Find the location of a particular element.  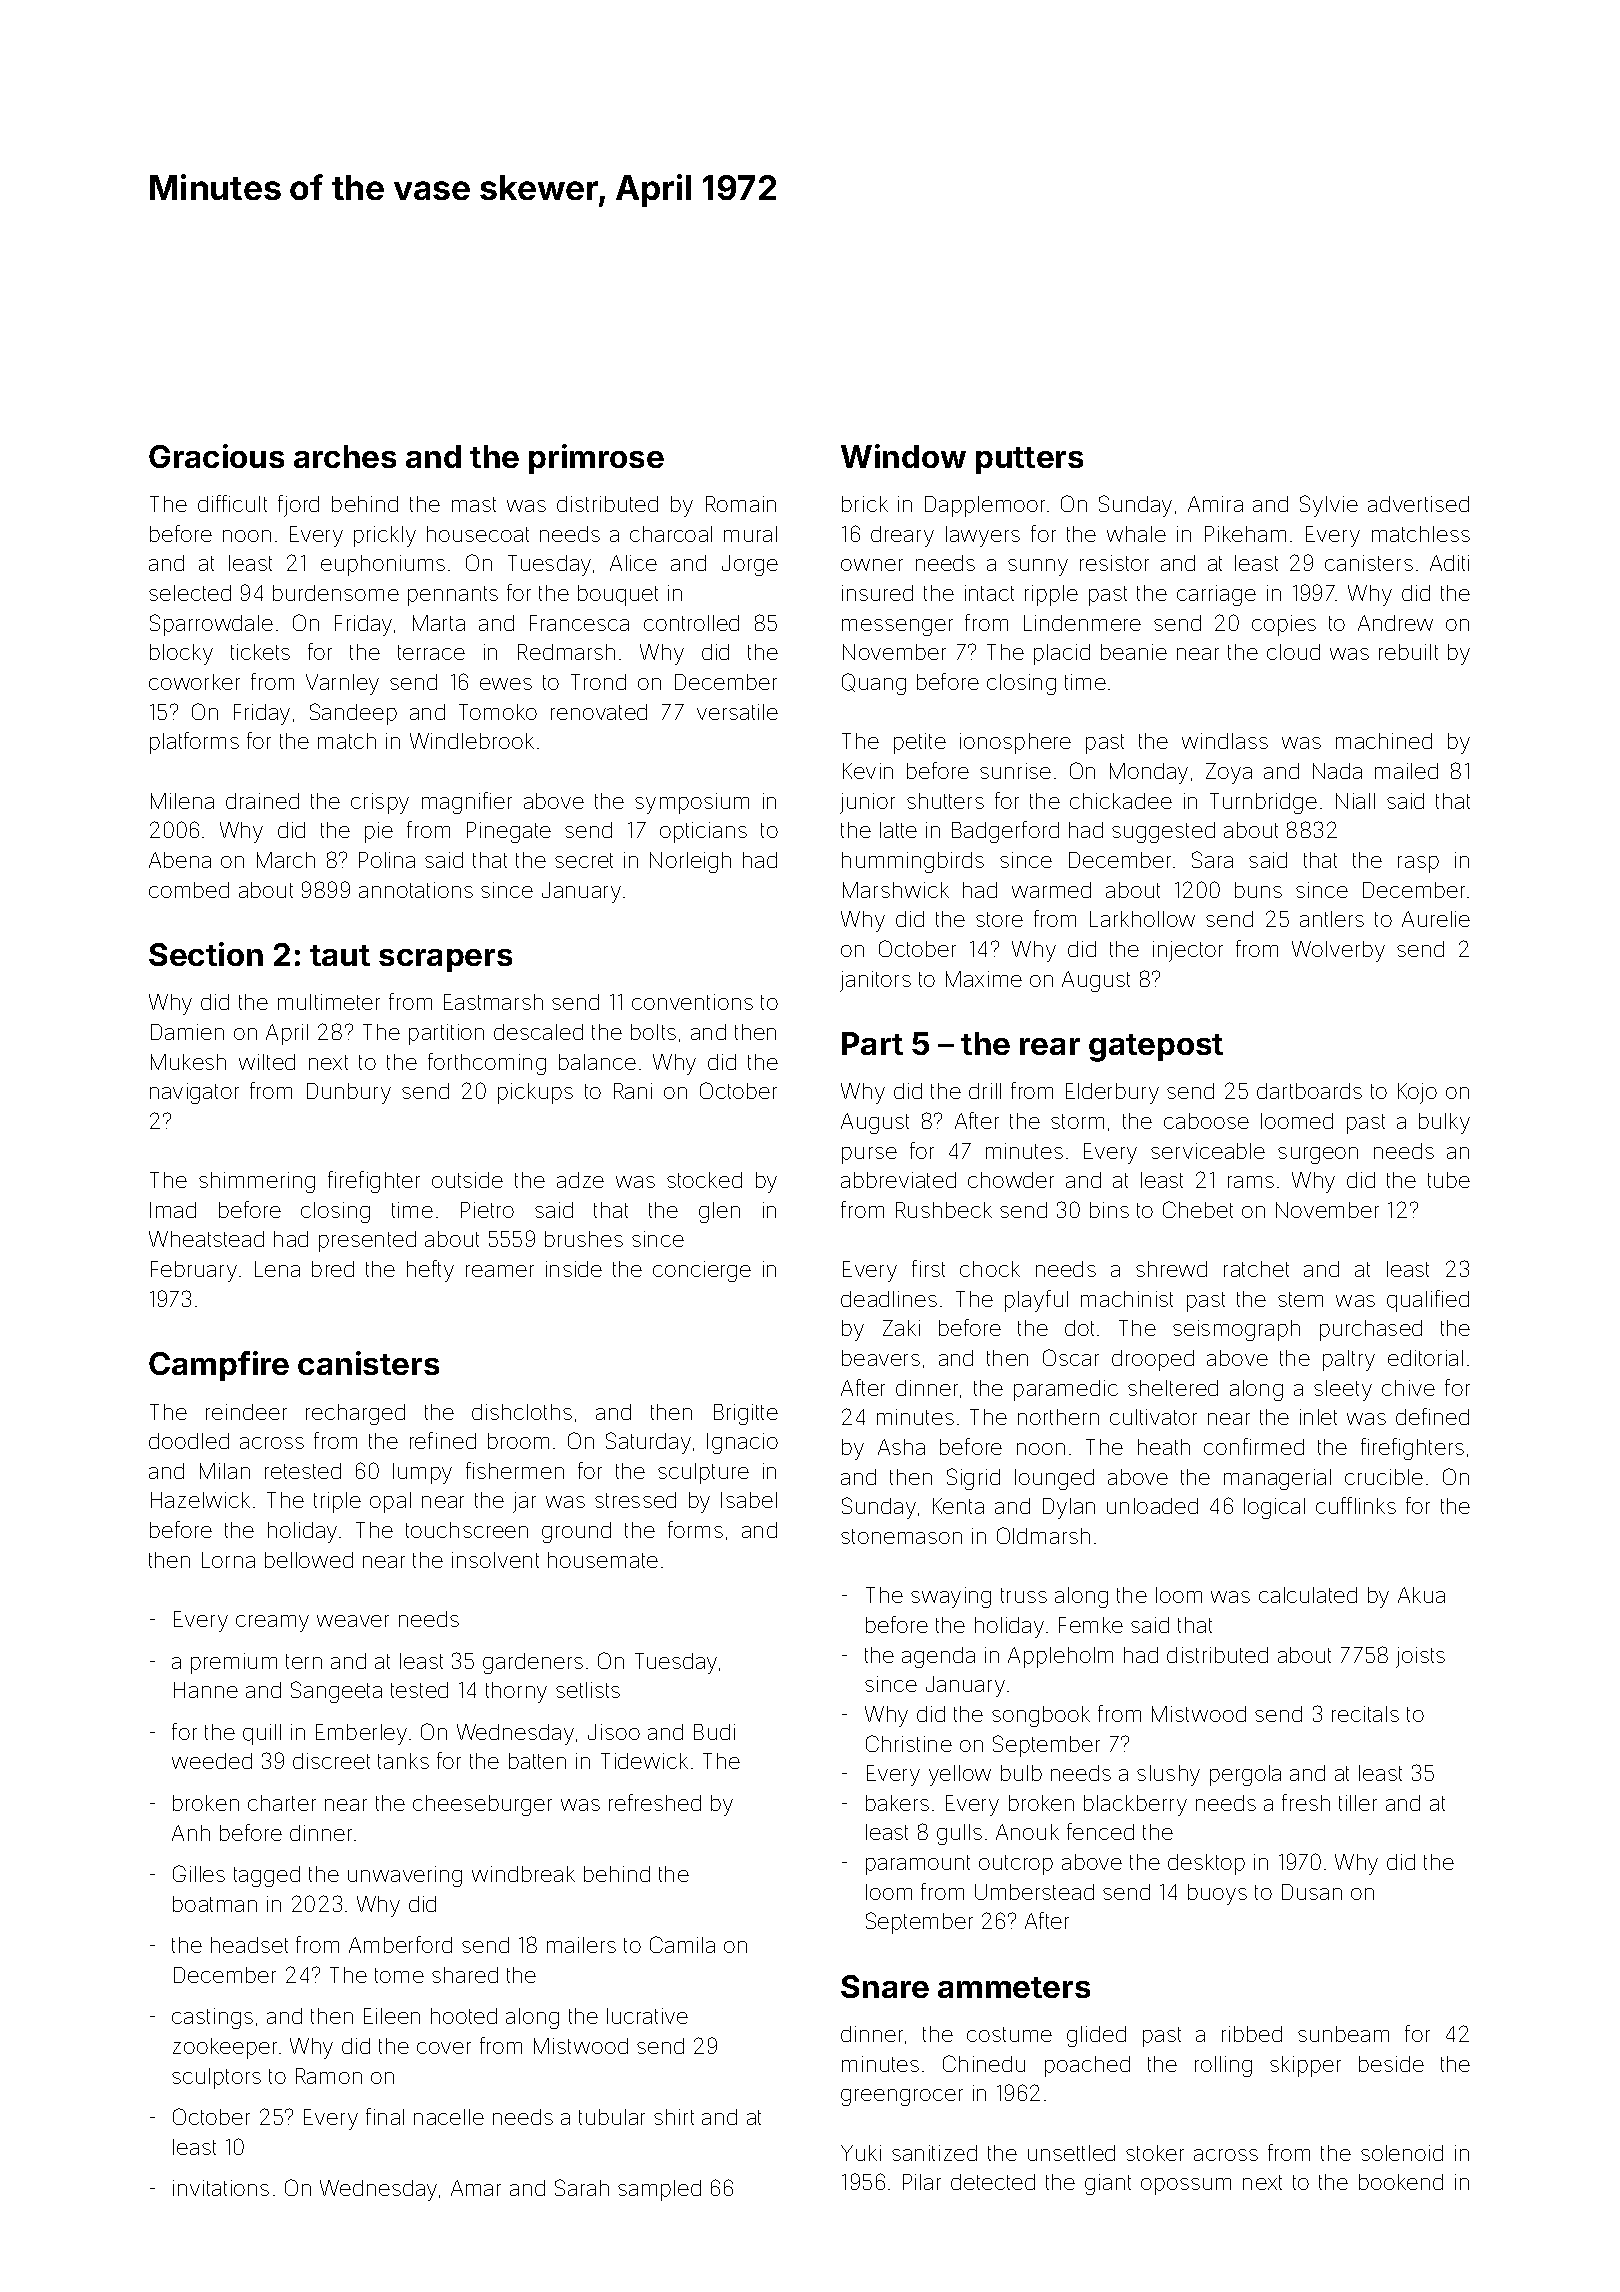

sampled is located at coordinates (659, 2190).
